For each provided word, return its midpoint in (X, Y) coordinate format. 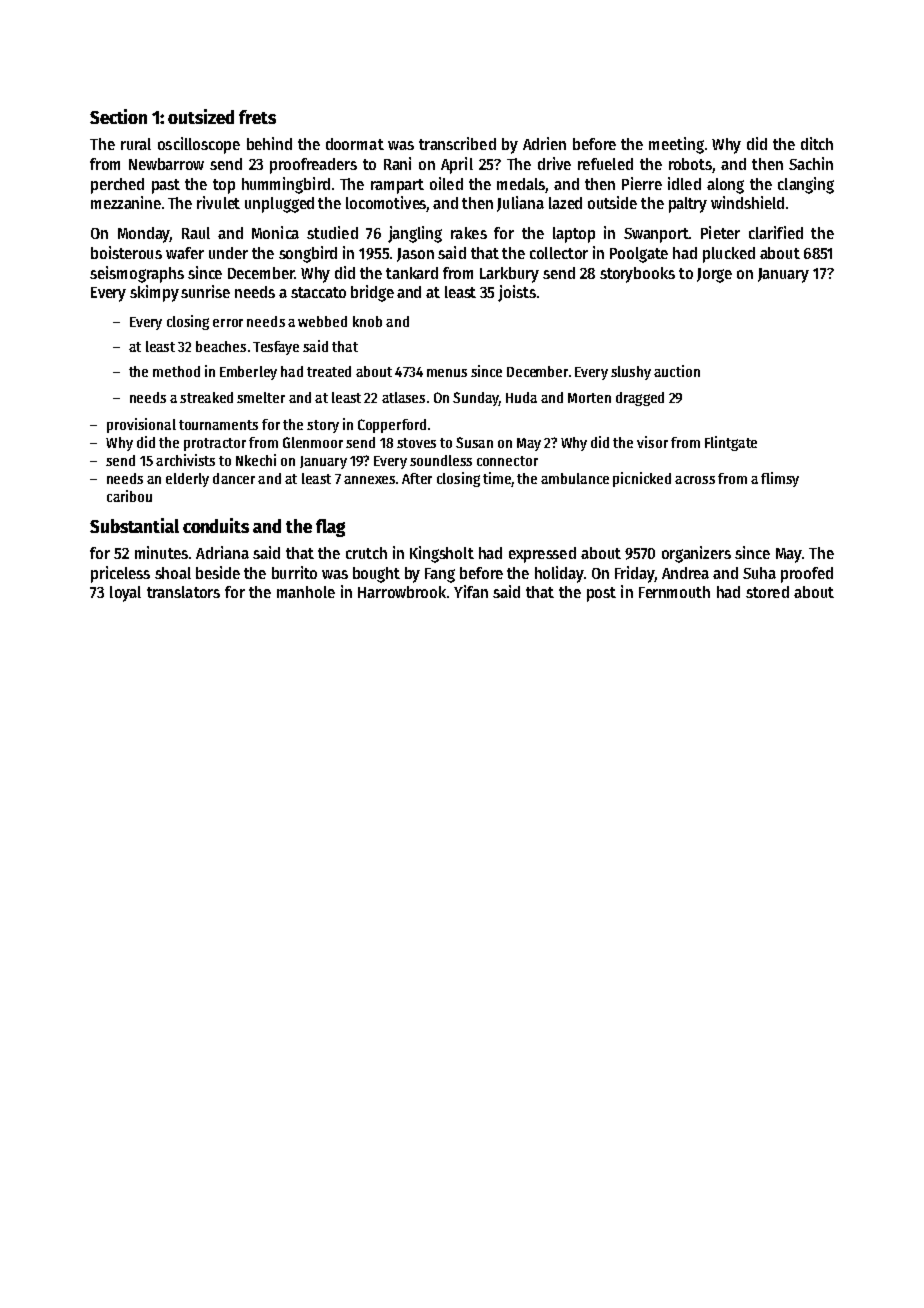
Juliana (520, 204)
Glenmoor (313, 442)
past (166, 186)
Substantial (134, 525)
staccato (318, 292)
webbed (322, 321)
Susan (474, 442)
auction (677, 371)
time (497, 478)
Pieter (720, 232)
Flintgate (731, 443)
